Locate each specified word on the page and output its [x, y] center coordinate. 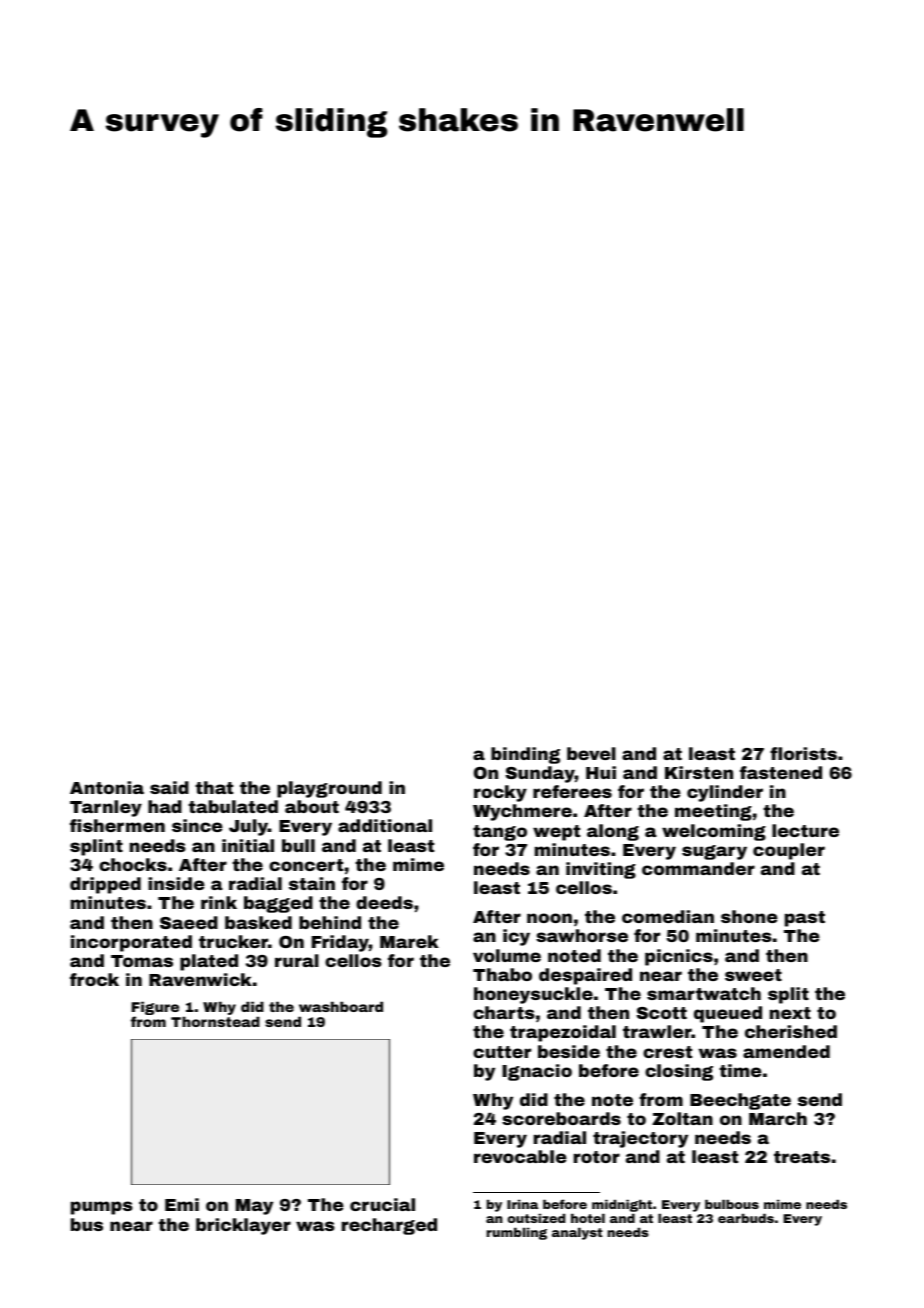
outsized [536, 1218]
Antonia [107, 787]
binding [525, 755]
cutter [502, 1052]
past [805, 919]
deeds [384, 902]
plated [209, 962]
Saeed [189, 922]
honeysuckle [533, 995]
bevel [591, 753]
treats [802, 1157]
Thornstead [215, 1021]
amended [786, 1051]
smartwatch [704, 993]
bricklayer [243, 1226]
